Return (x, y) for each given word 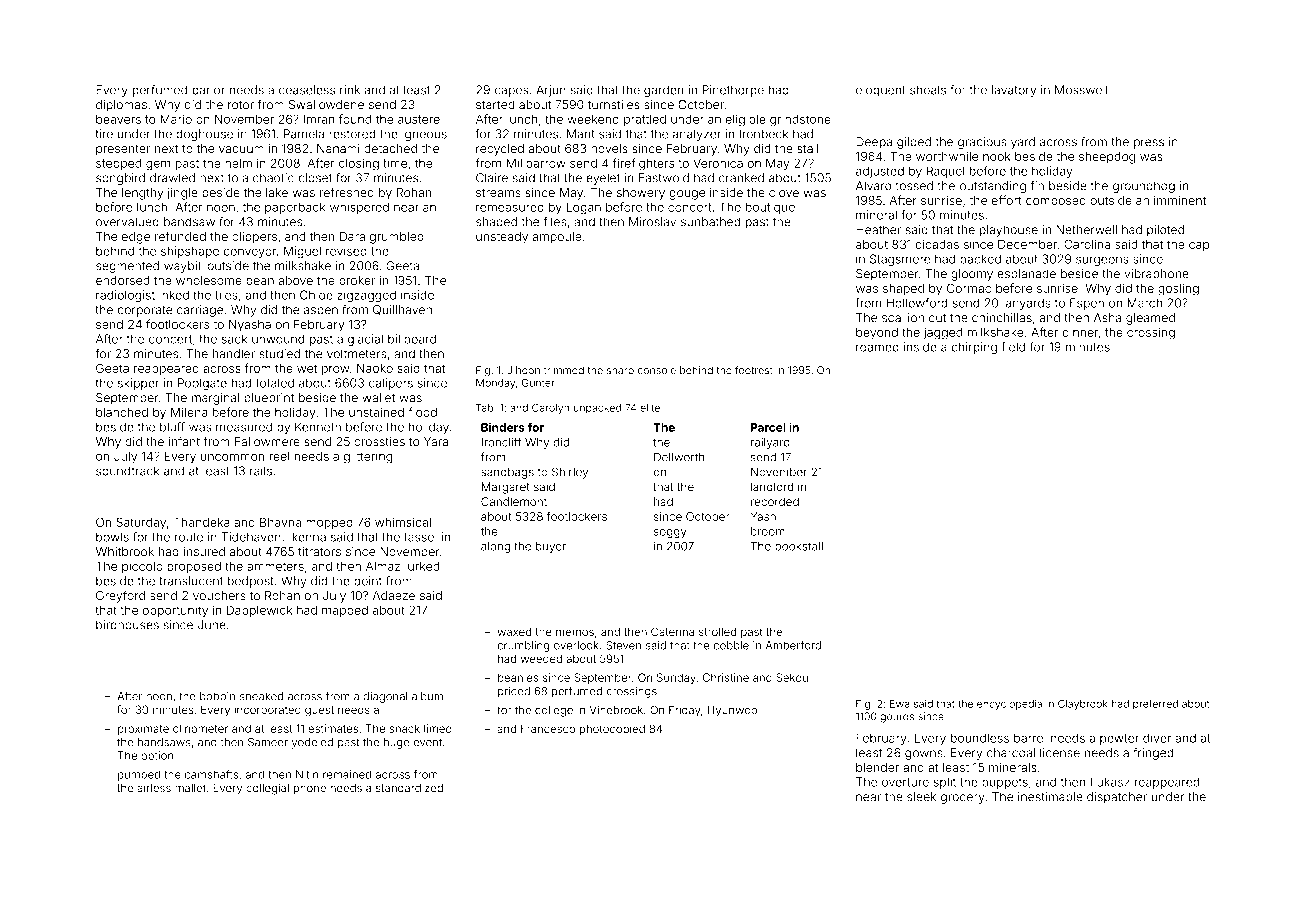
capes (511, 92)
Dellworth (679, 457)
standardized (409, 788)
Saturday (141, 523)
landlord (772, 486)
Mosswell (1081, 90)
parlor (208, 91)
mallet (190, 788)
